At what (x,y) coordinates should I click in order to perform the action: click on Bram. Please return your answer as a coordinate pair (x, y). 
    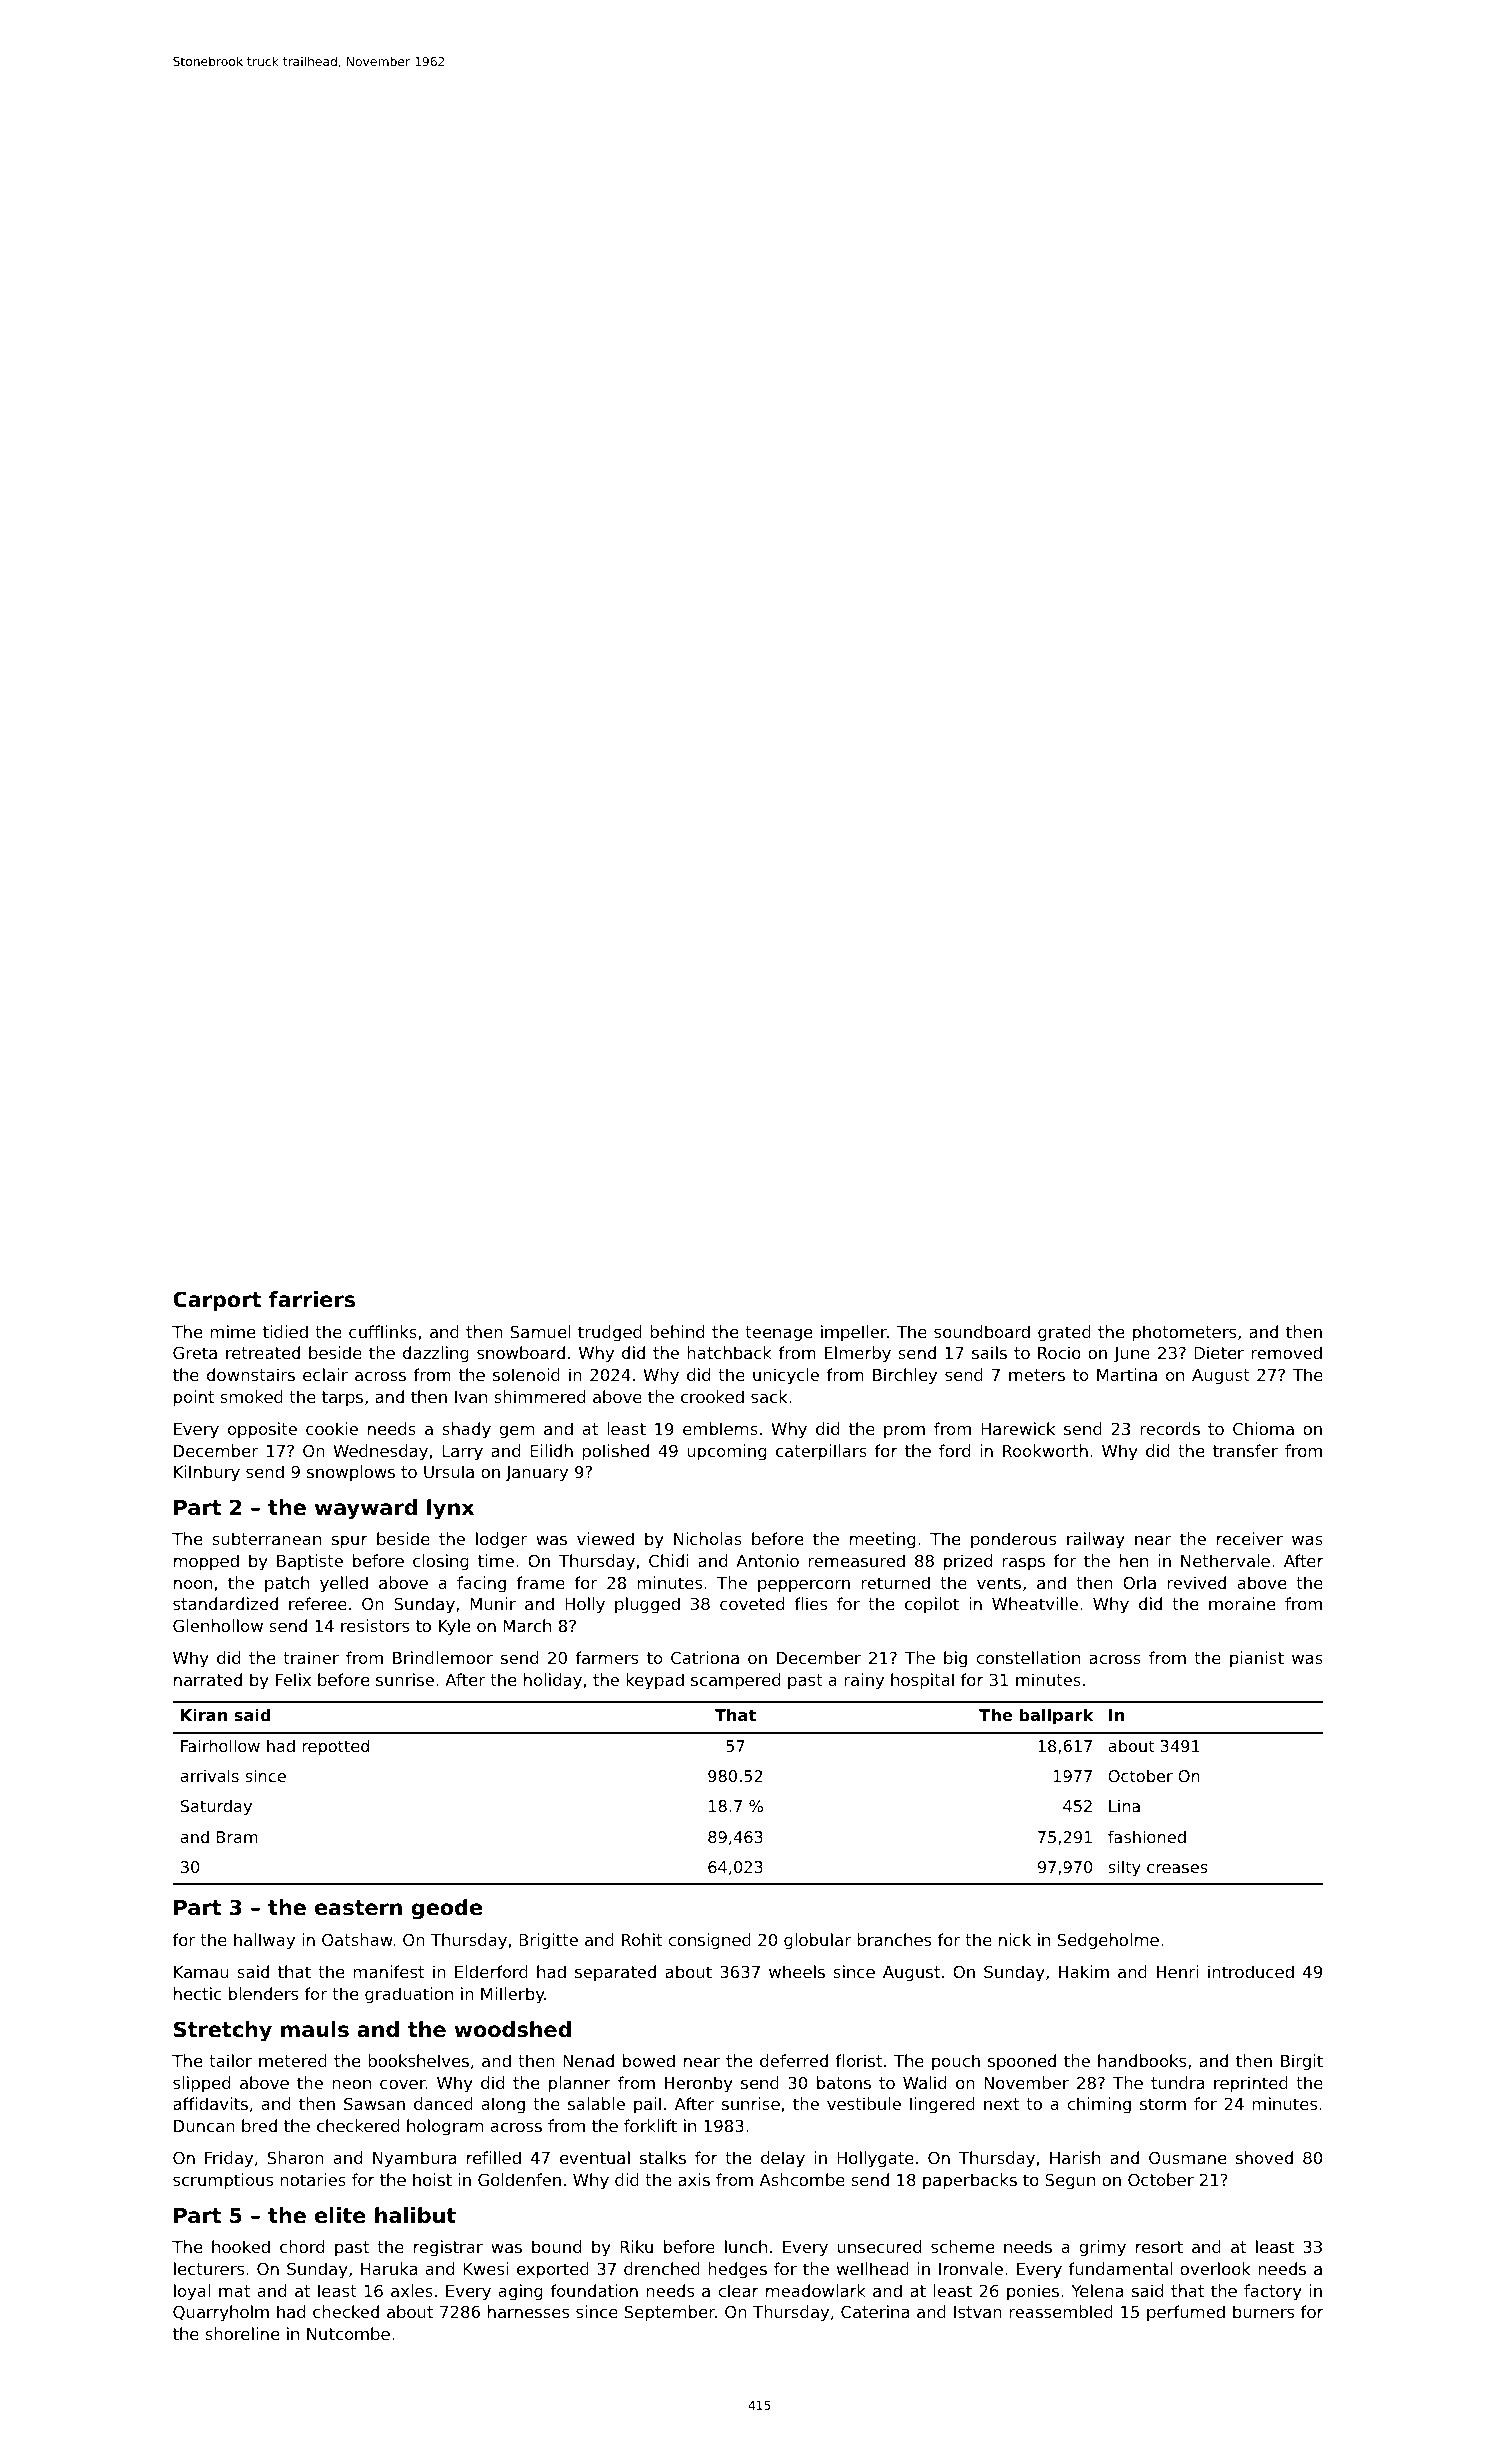
    Looking at the image, I should click on (237, 1837).
